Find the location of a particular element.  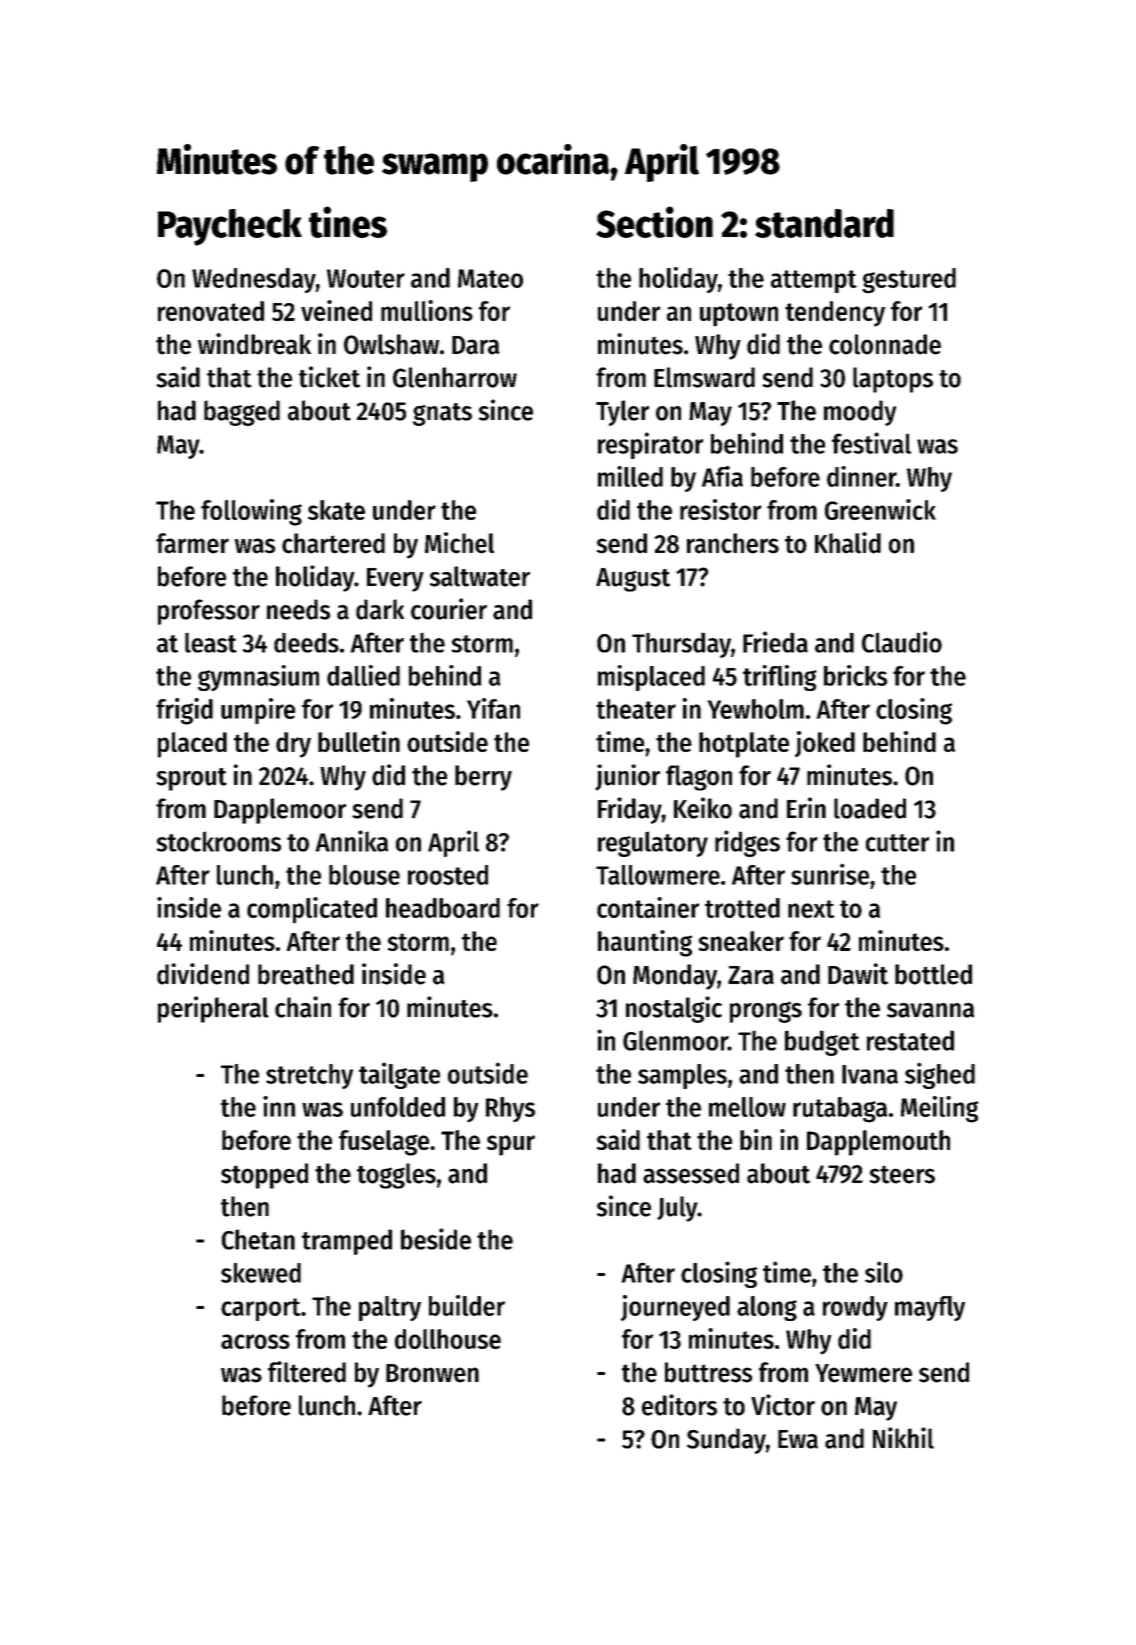

along is located at coordinates (767, 1308).
